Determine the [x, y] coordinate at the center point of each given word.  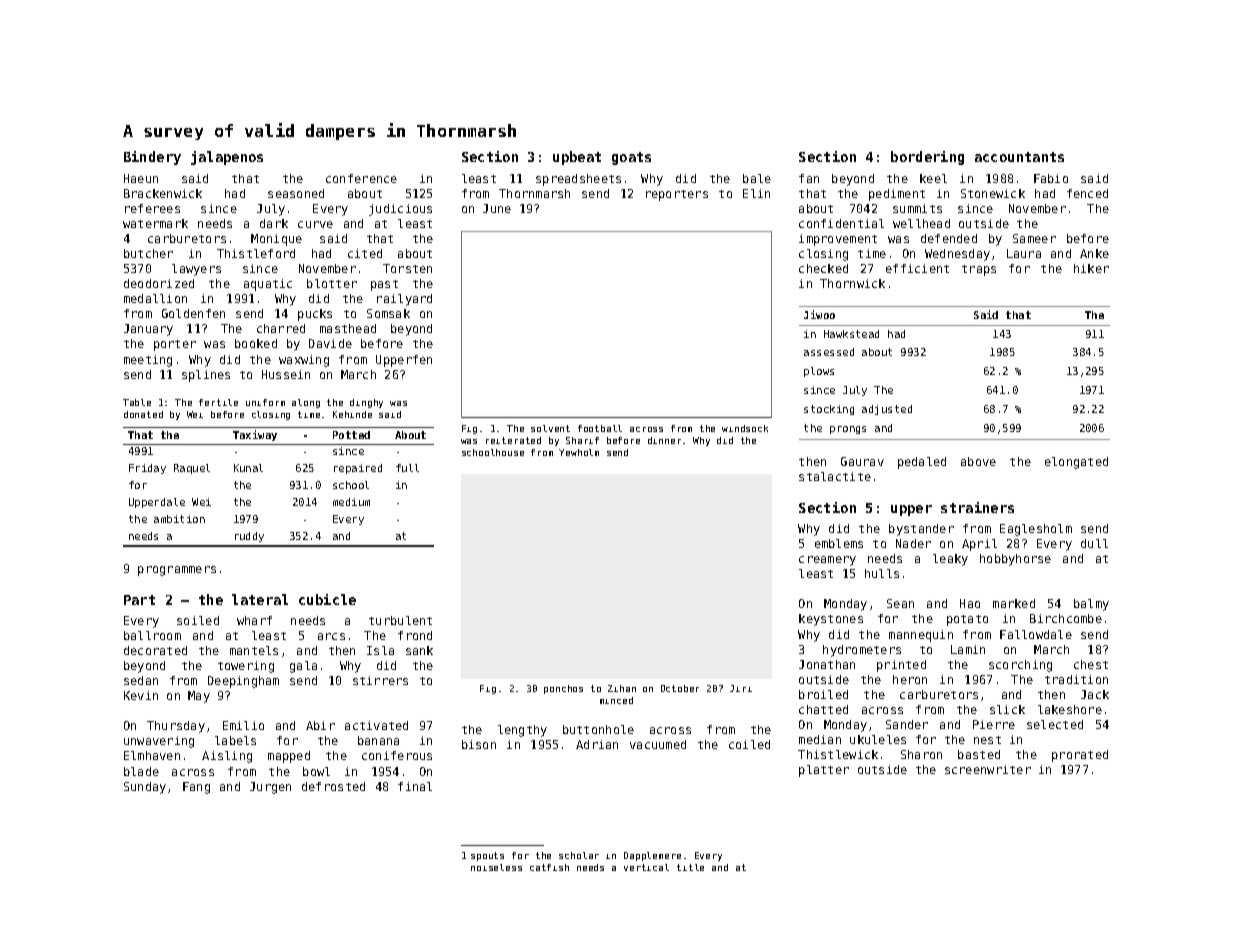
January [148, 330]
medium [351, 502]
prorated [1080, 756]
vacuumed [658, 744]
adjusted [887, 410]
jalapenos [227, 158]
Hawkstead [851, 334]
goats [631, 158]
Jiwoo [819, 314]
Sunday [145, 788]
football [600, 428]
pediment [897, 195]
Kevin [141, 695]
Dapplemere [652, 856]
